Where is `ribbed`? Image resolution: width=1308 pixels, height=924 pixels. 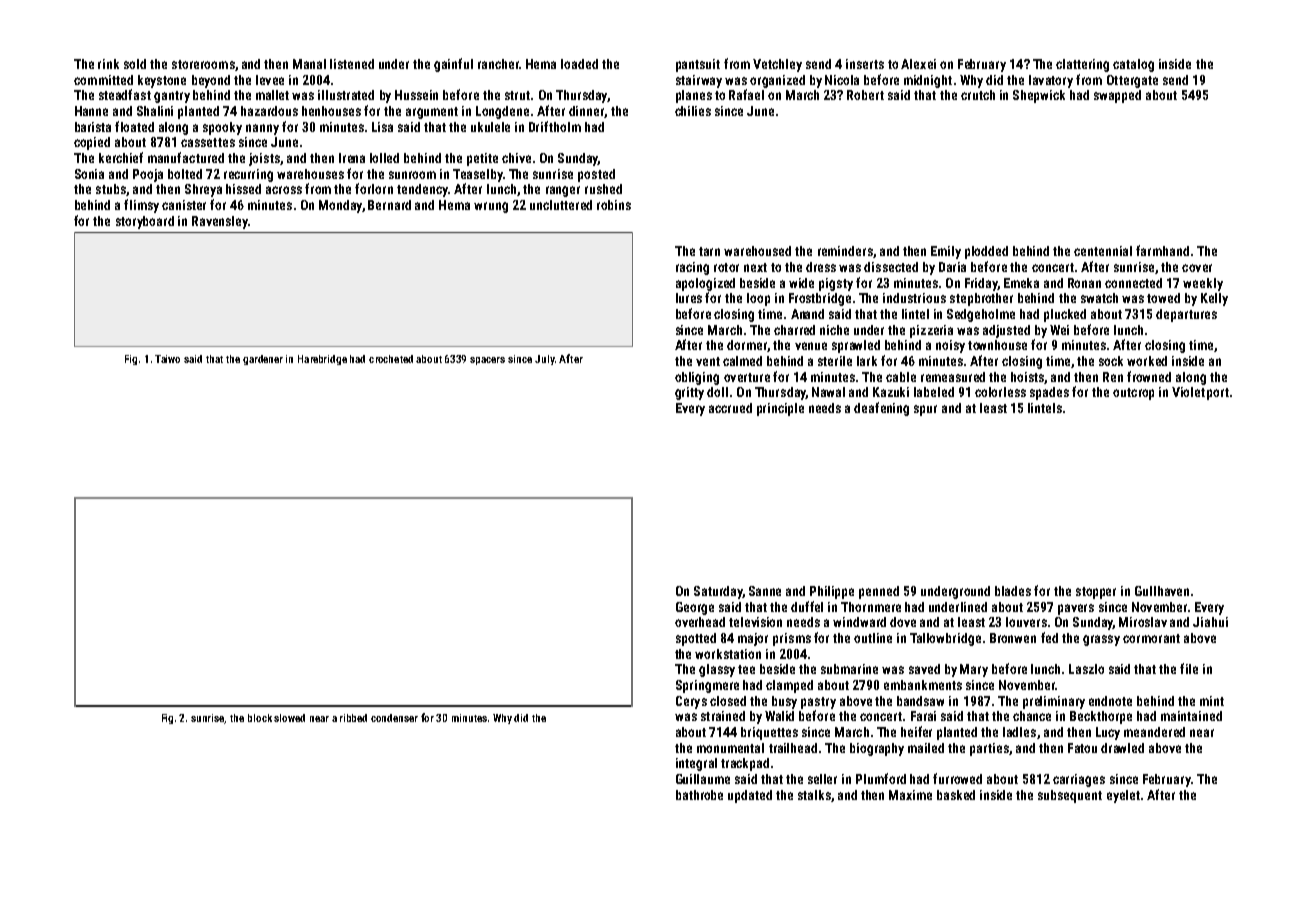 ribbed is located at coordinates (353, 718).
